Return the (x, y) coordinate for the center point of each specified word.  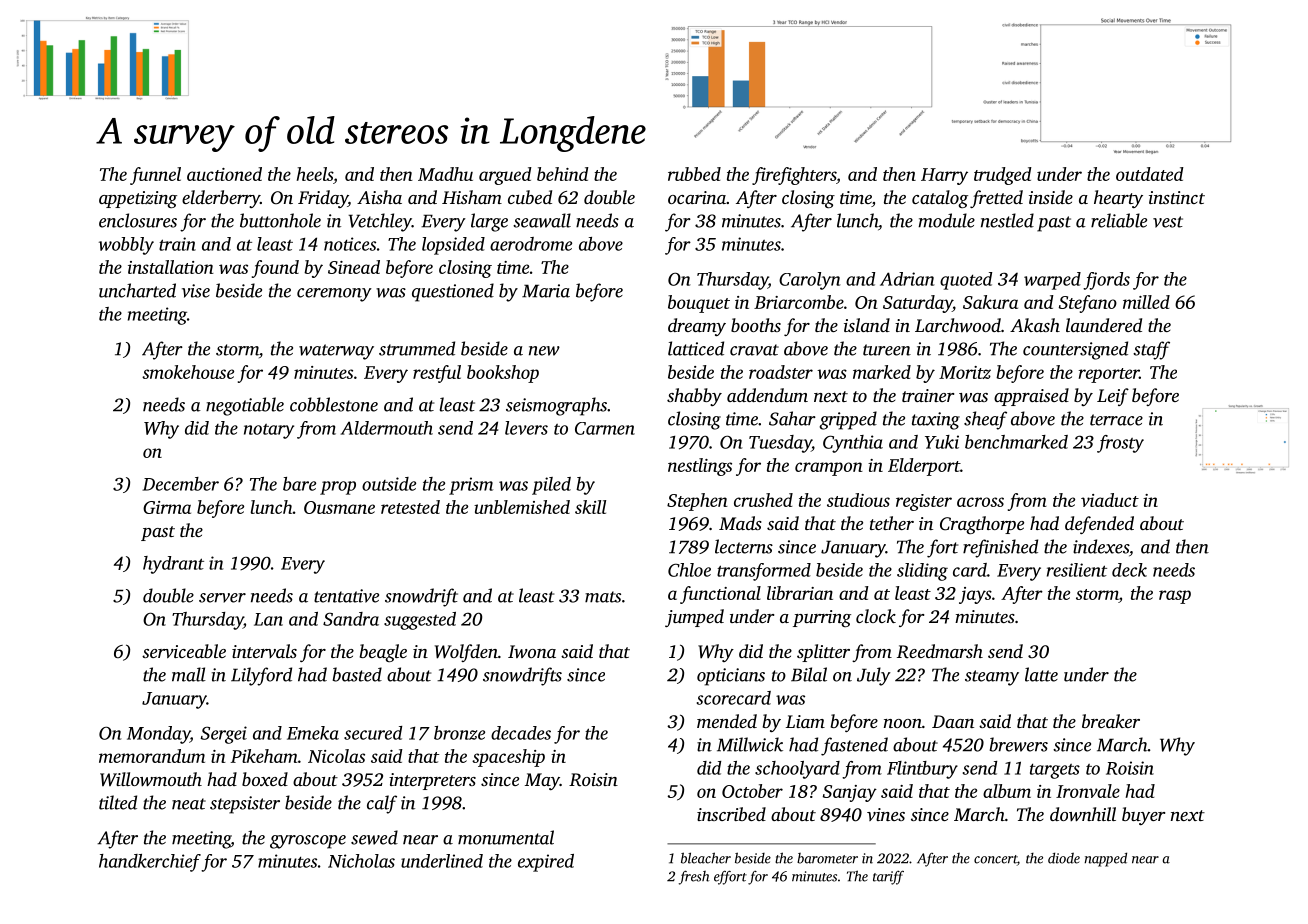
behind (563, 174)
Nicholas (361, 861)
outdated (1150, 174)
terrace (1116, 420)
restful (437, 374)
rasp (1175, 597)
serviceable (184, 651)
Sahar (792, 418)
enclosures (138, 220)
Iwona (532, 651)
